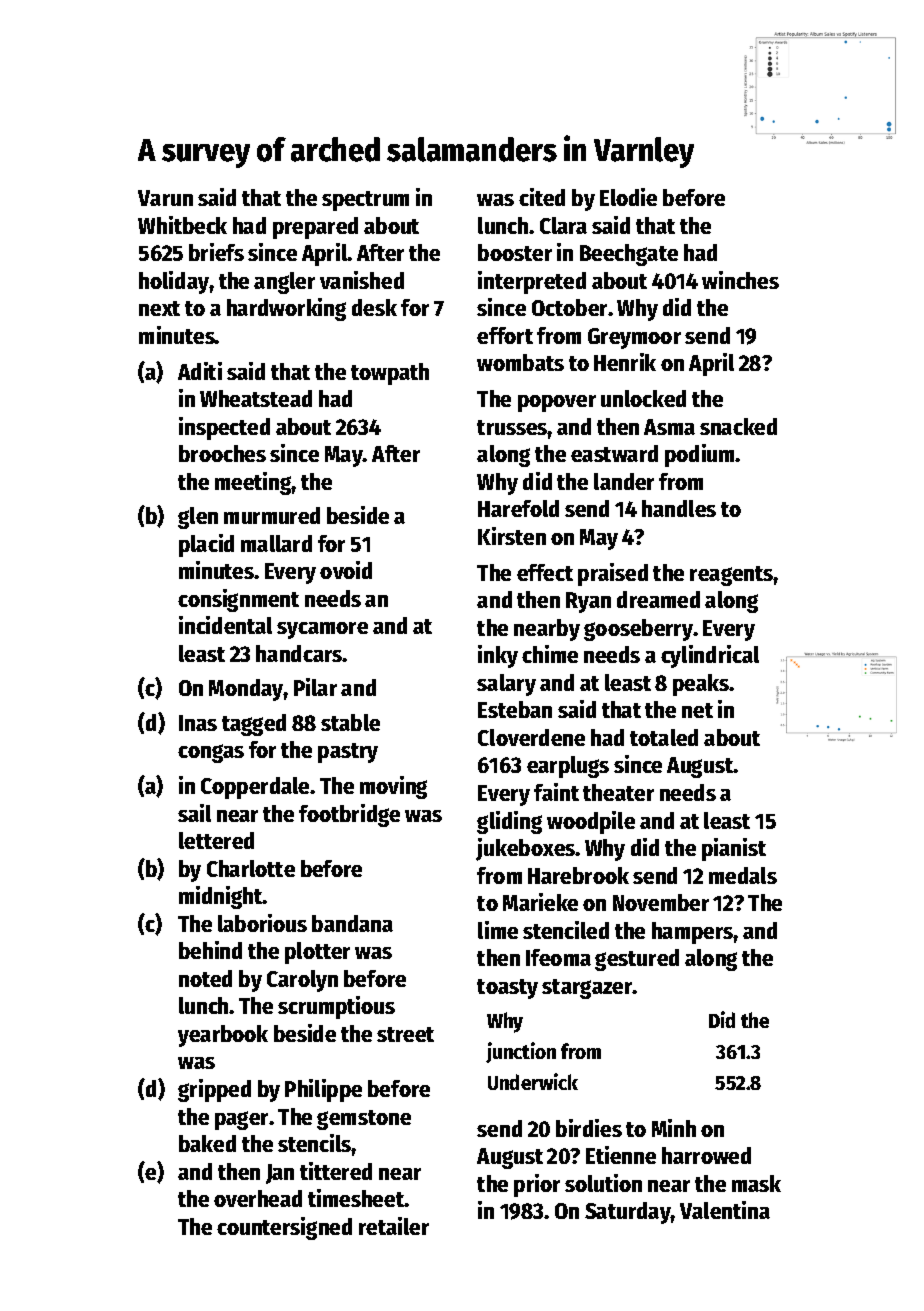 The image size is (924, 1311). I want to click on desk, so click(374, 307).
